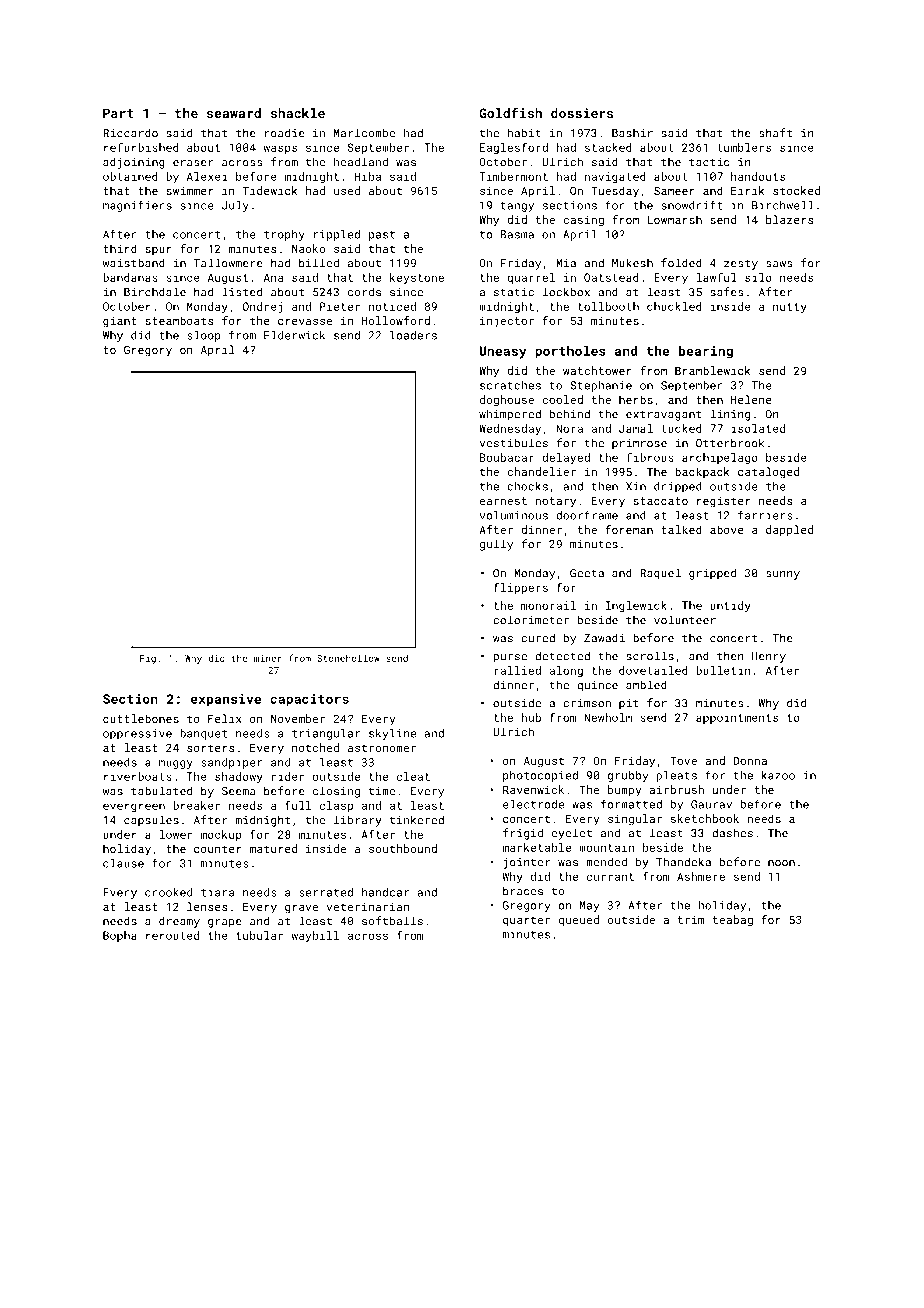 The height and width of the screenshot is (1308, 924). Describe the element at coordinates (775, 133) in the screenshot. I see `shaft` at that location.
